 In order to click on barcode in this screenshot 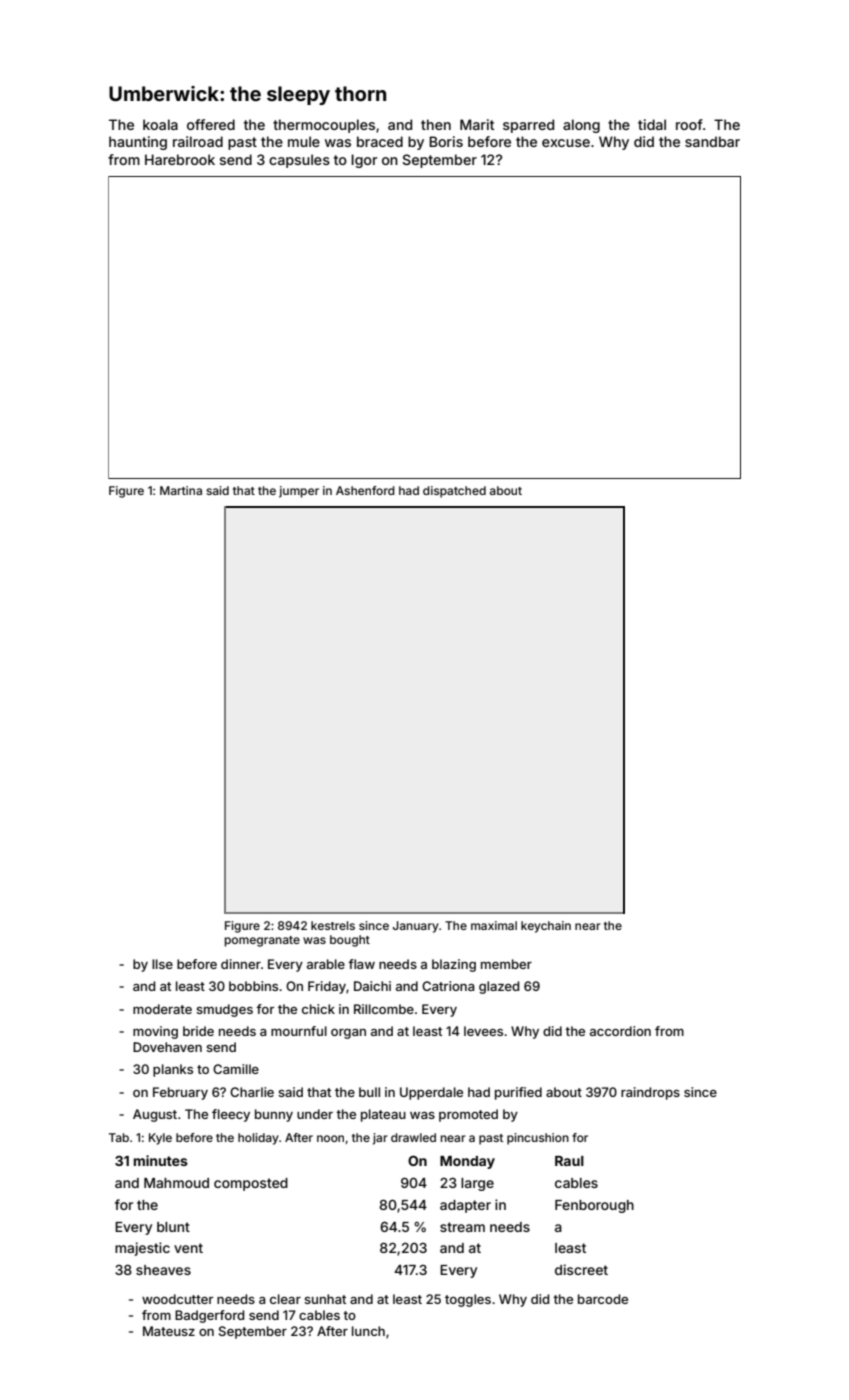, I will do `click(603, 1299)`.
